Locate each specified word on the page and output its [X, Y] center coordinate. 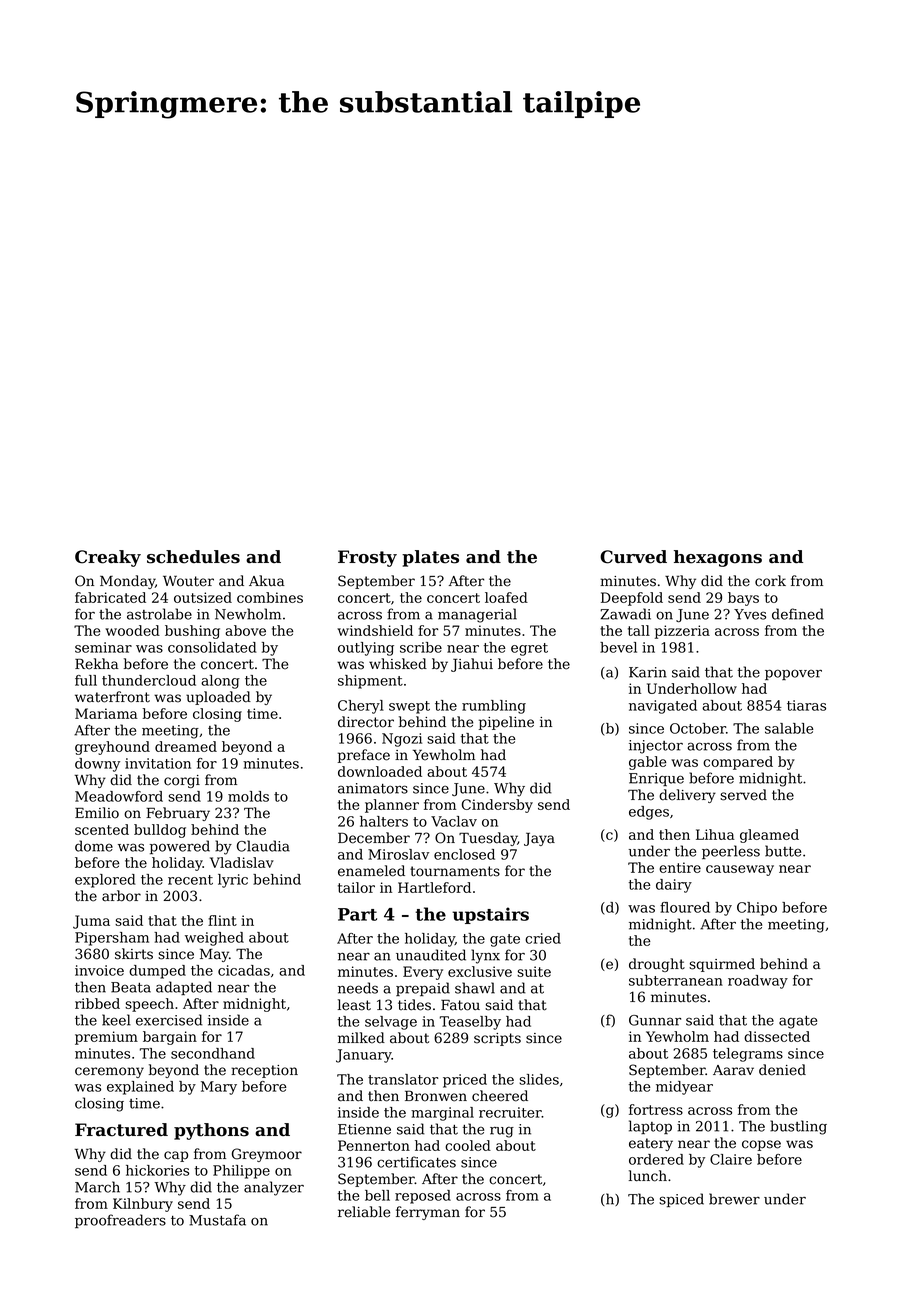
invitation [158, 763]
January [364, 1056]
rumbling [494, 707]
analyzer [274, 1188]
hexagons [718, 558]
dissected [777, 1036]
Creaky [108, 558]
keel [116, 1020]
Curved [633, 557]
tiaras [806, 705]
